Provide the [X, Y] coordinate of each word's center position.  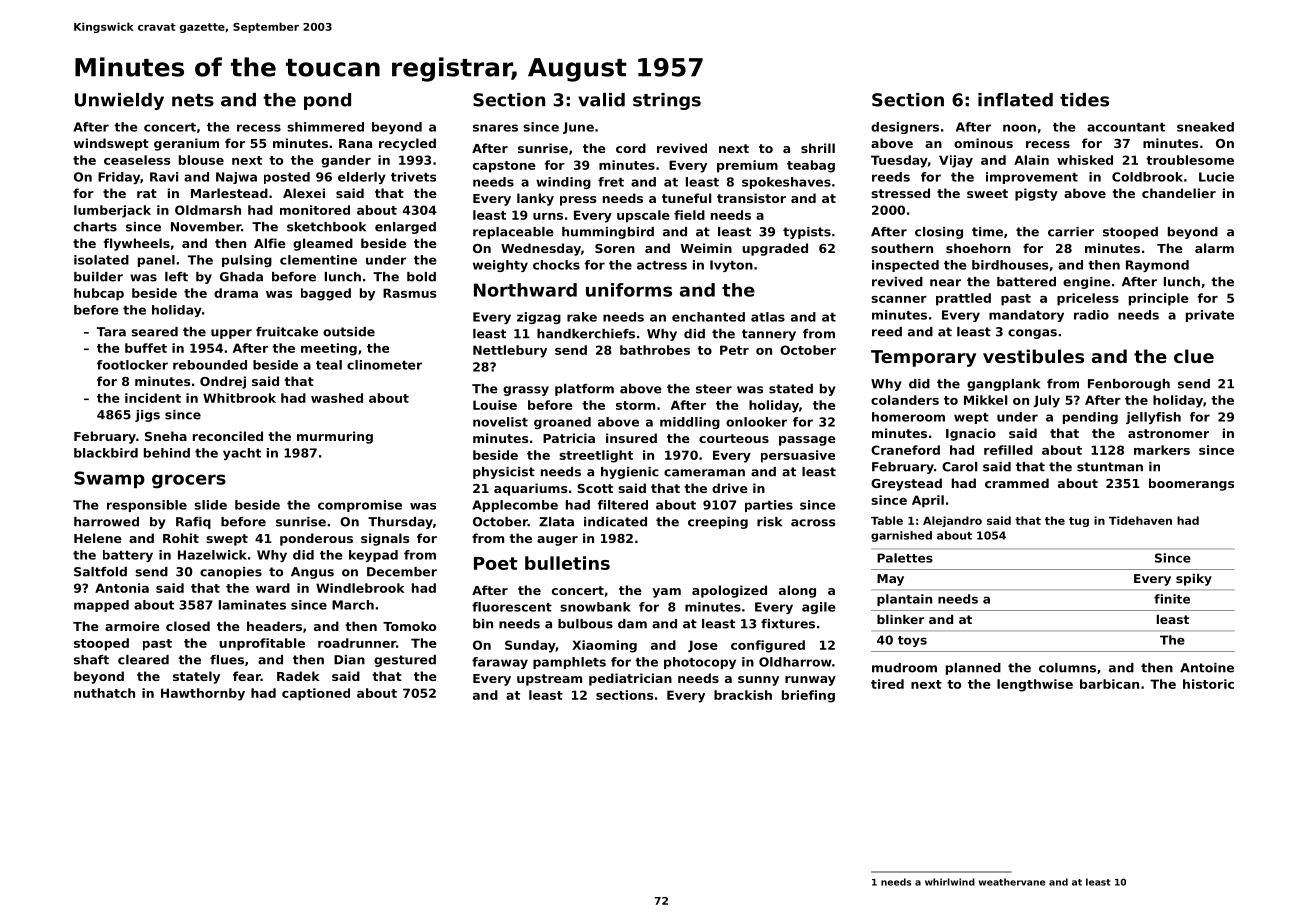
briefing [808, 696]
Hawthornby [203, 694]
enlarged [405, 228]
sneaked [1205, 127]
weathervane [1012, 882]
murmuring [335, 437]
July [1047, 401]
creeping [718, 523]
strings [667, 101]
